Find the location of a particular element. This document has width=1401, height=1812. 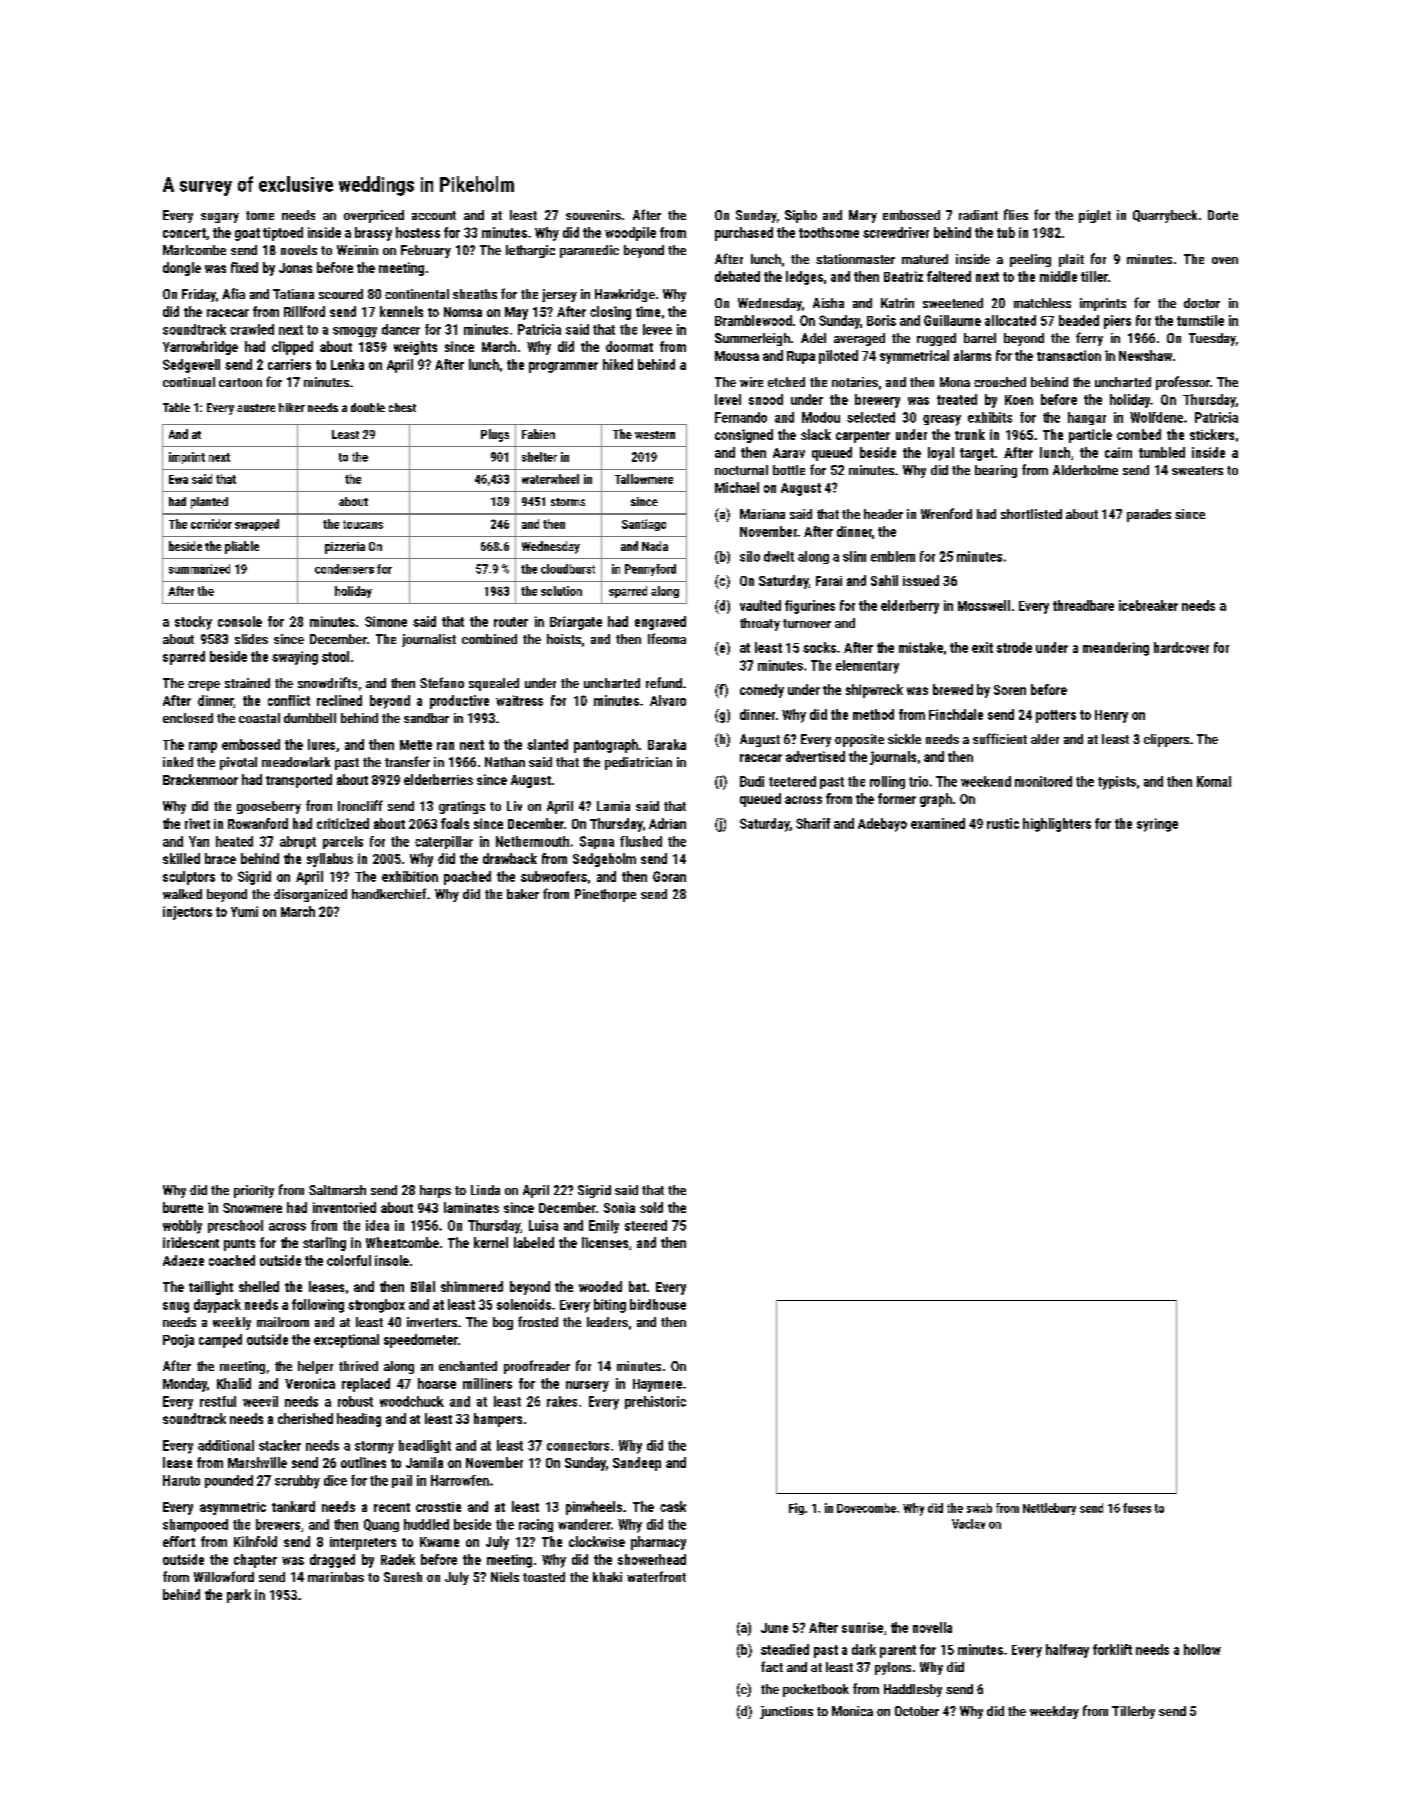

sugary is located at coordinates (220, 218).
